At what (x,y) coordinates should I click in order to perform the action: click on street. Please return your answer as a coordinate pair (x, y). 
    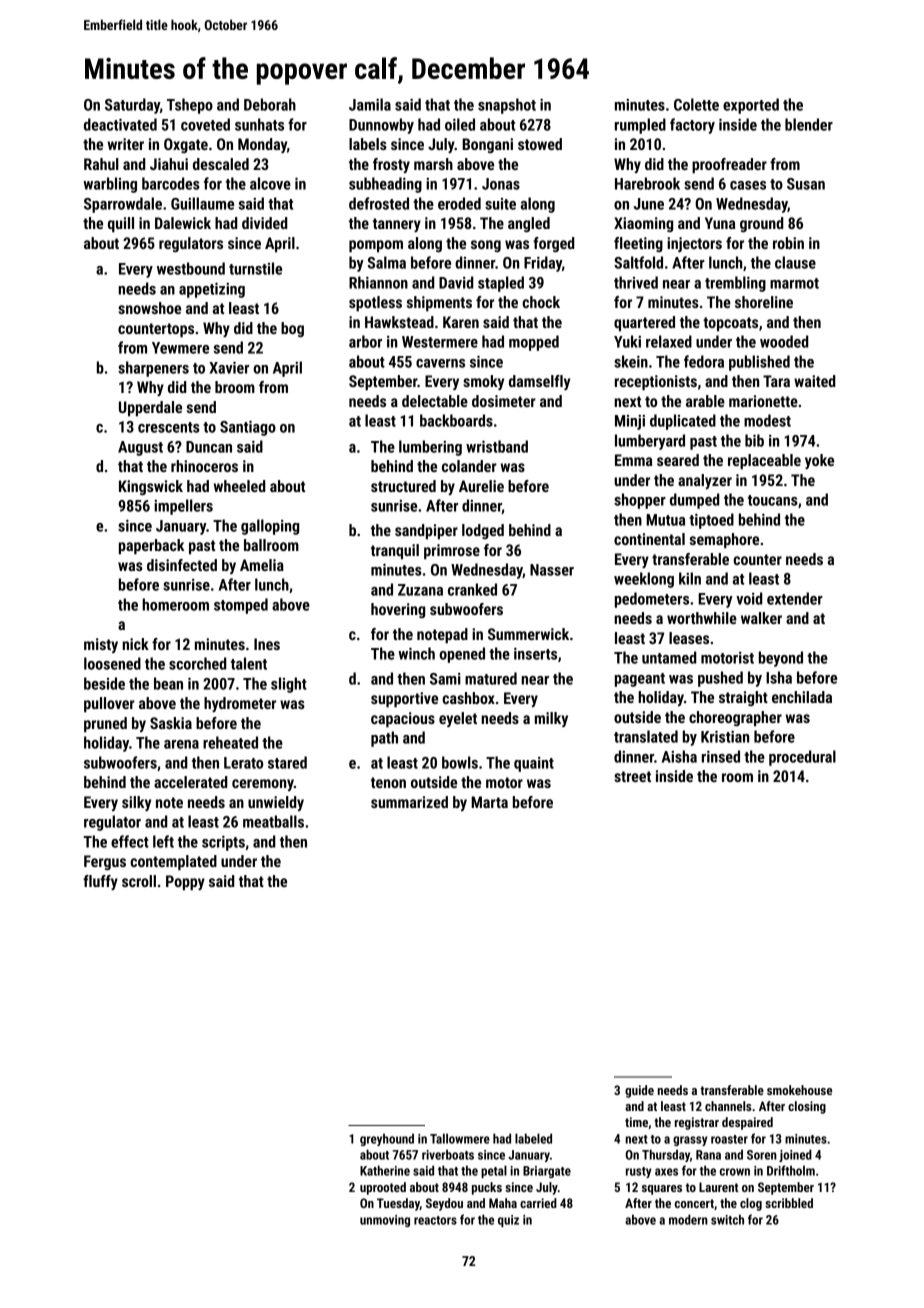
    Looking at the image, I should click on (632, 776).
